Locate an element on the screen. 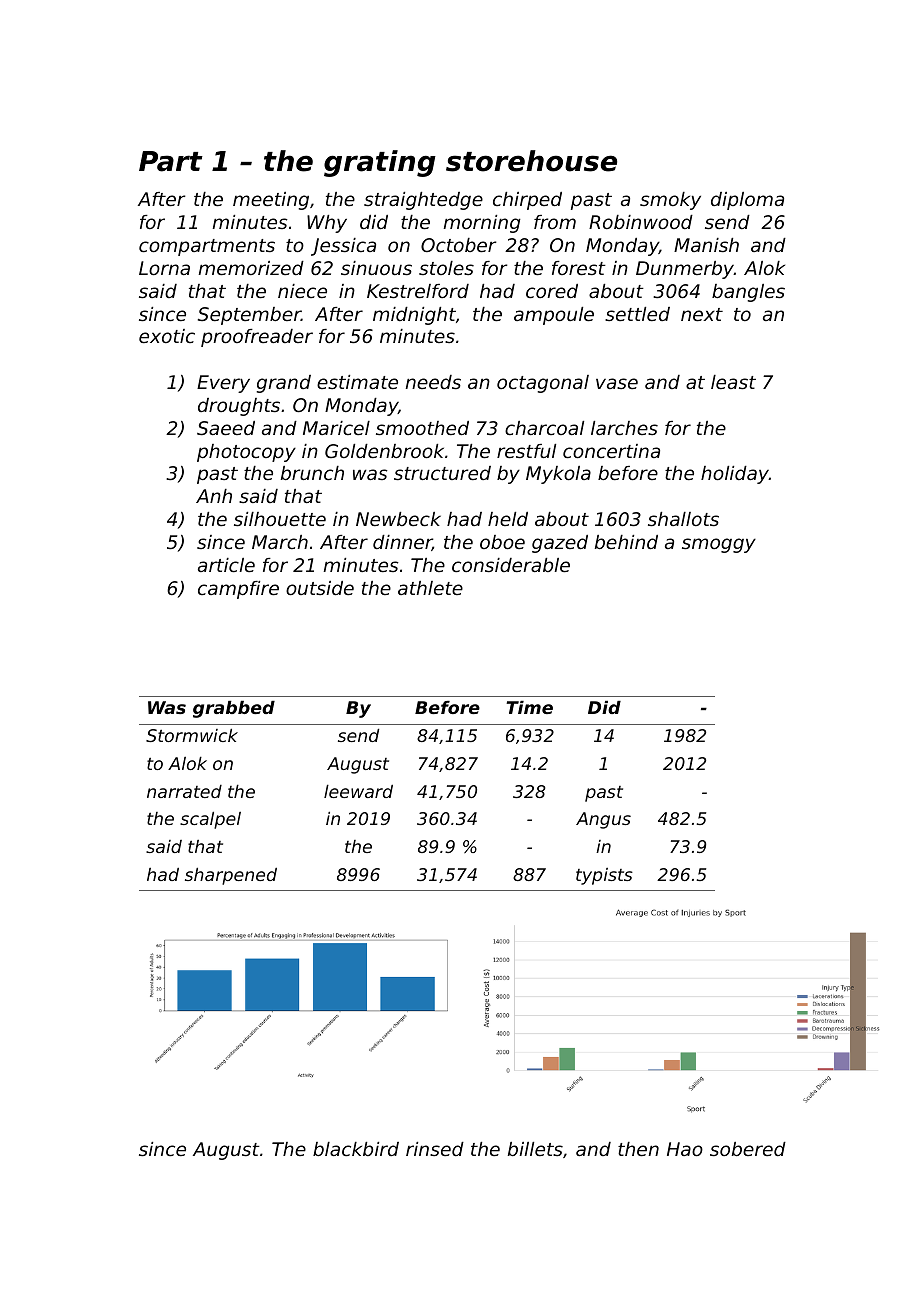 Image resolution: width=924 pixels, height=1311 pixels. least is located at coordinates (733, 382).
